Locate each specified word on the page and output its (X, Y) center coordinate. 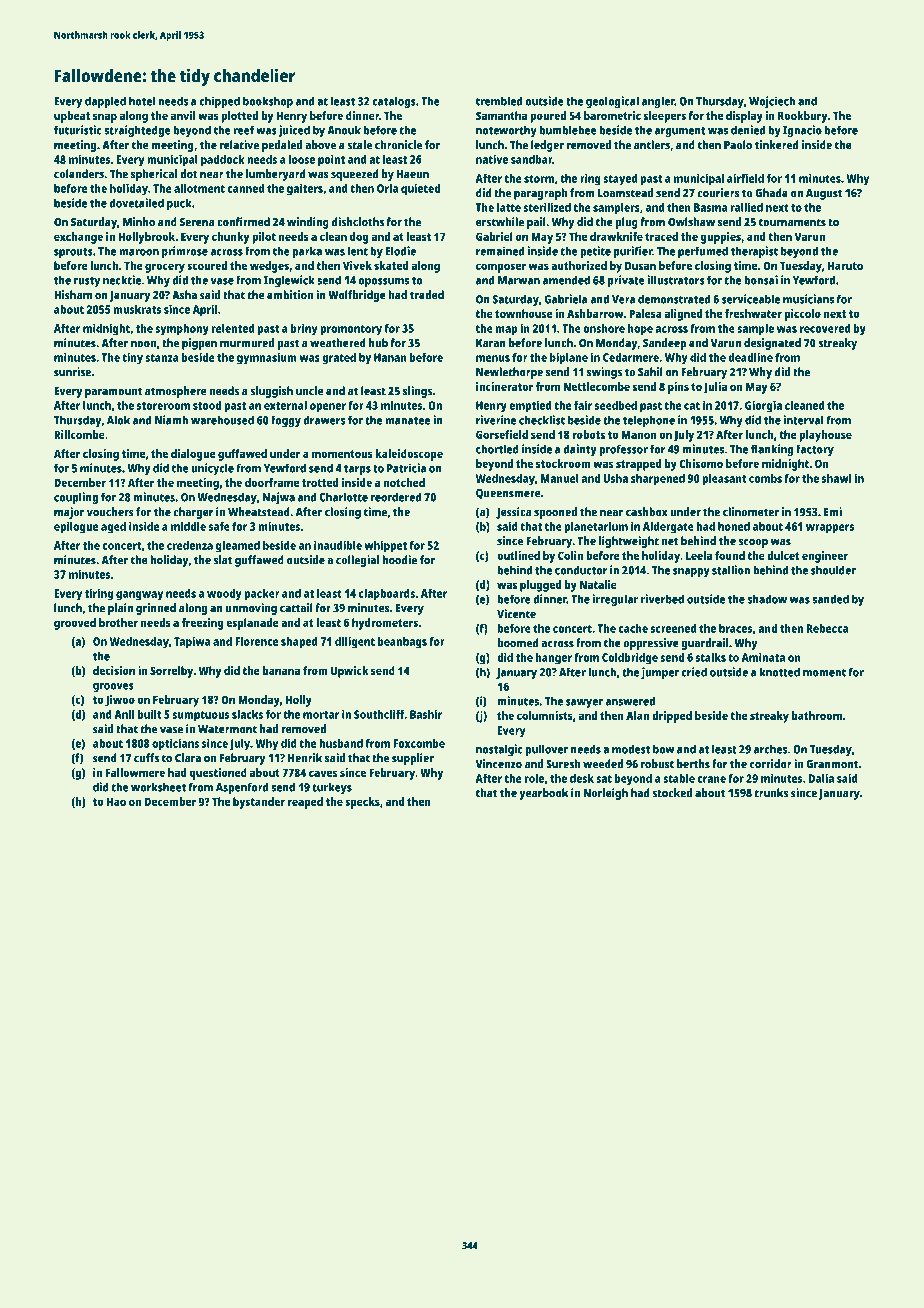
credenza (190, 545)
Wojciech (772, 102)
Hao (116, 801)
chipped (219, 102)
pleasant (724, 480)
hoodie (399, 560)
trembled (499, 101)
